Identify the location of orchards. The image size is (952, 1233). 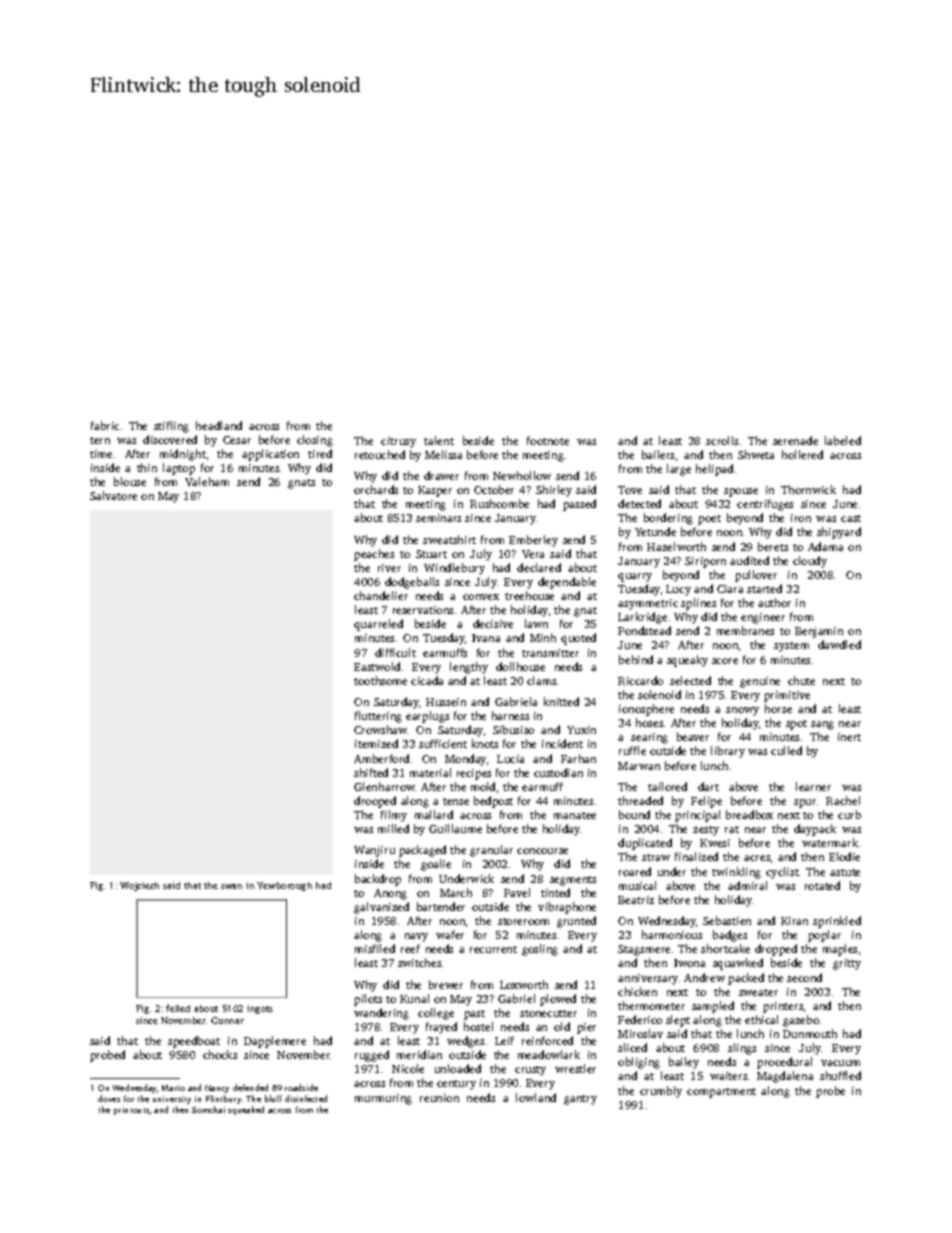
(376, 489).
